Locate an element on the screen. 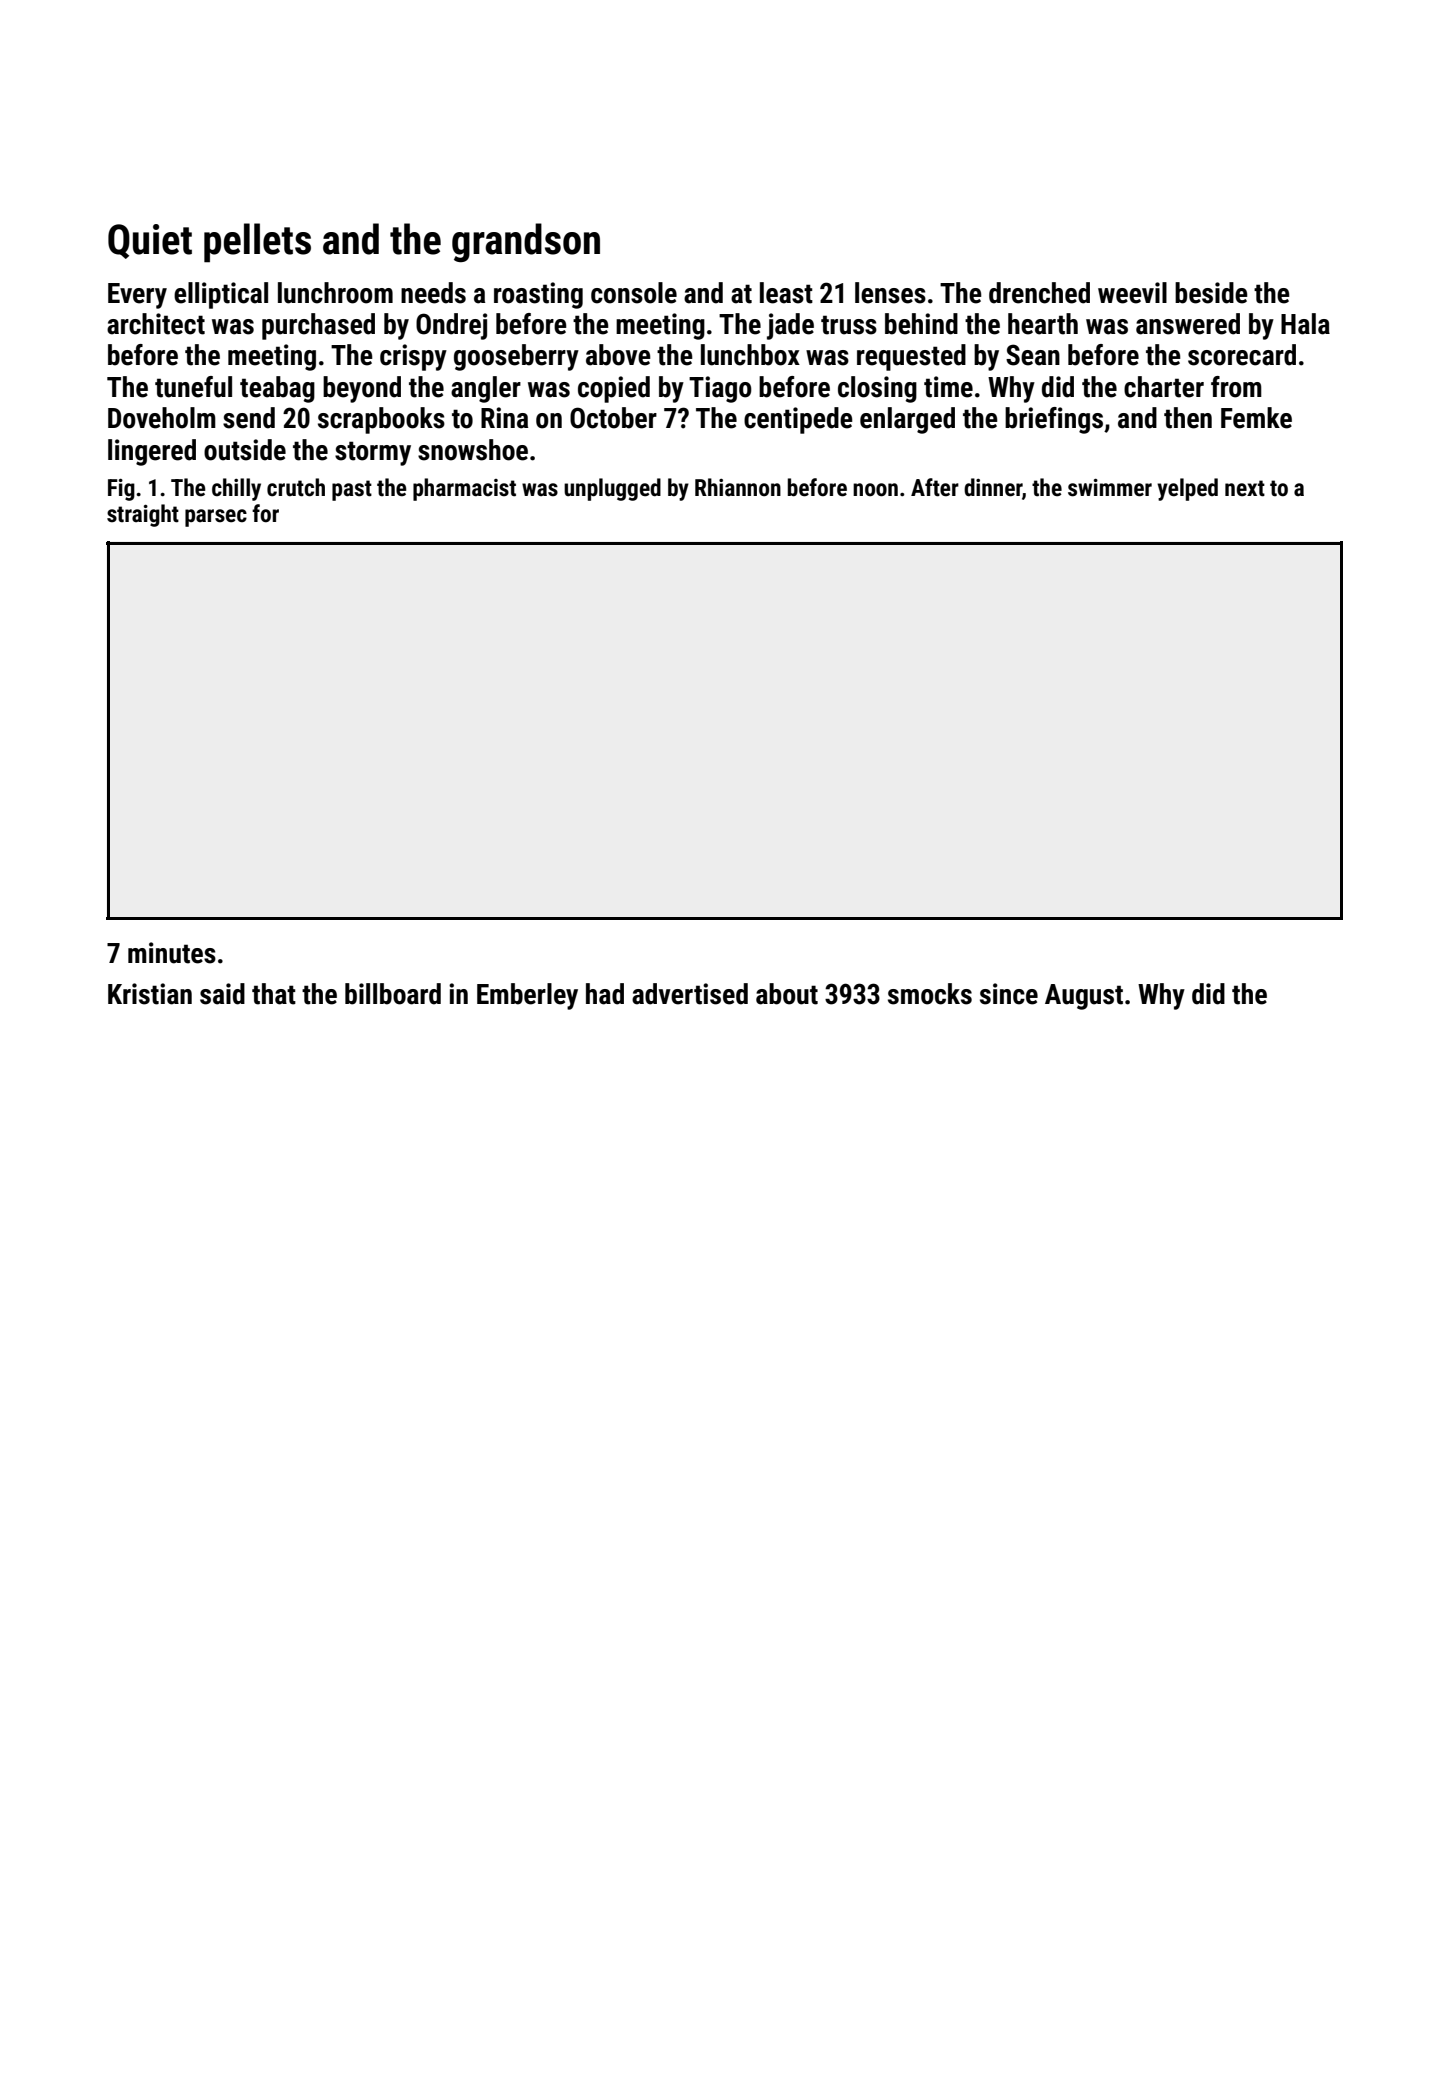 The width and height of the screenshot is (1450, 2100). advertised is located at coordinates (690, 994).
